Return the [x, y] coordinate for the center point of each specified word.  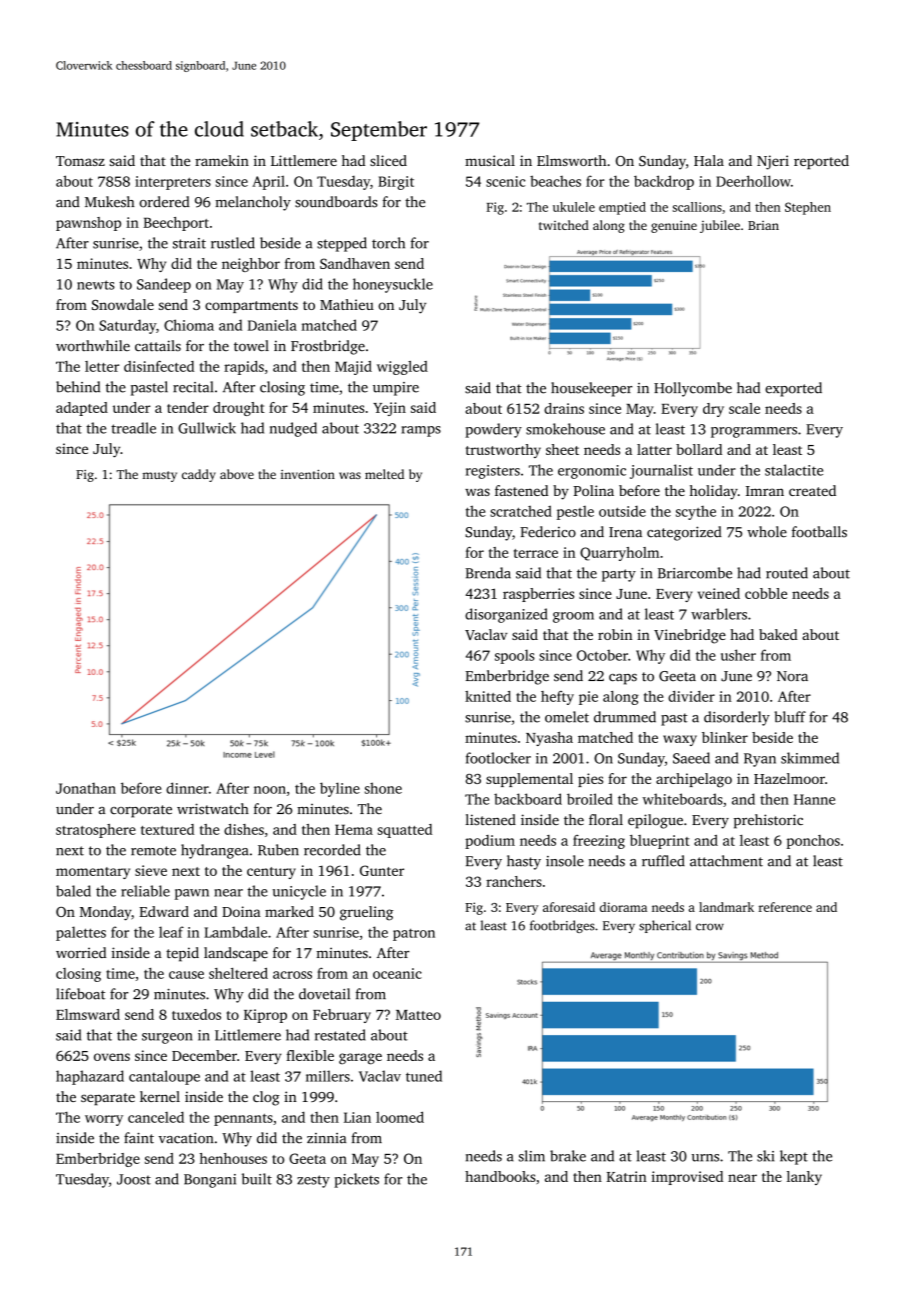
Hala [709, 160]
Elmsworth [571, 160]
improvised [687, 1178]
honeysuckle [393, 285]
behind [78, 387]
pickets [356, 1180]
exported [793, 389]
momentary [93, 873]
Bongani [210, 1181]
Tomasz [80, 161]
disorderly [737, 718]
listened [490, 819]
